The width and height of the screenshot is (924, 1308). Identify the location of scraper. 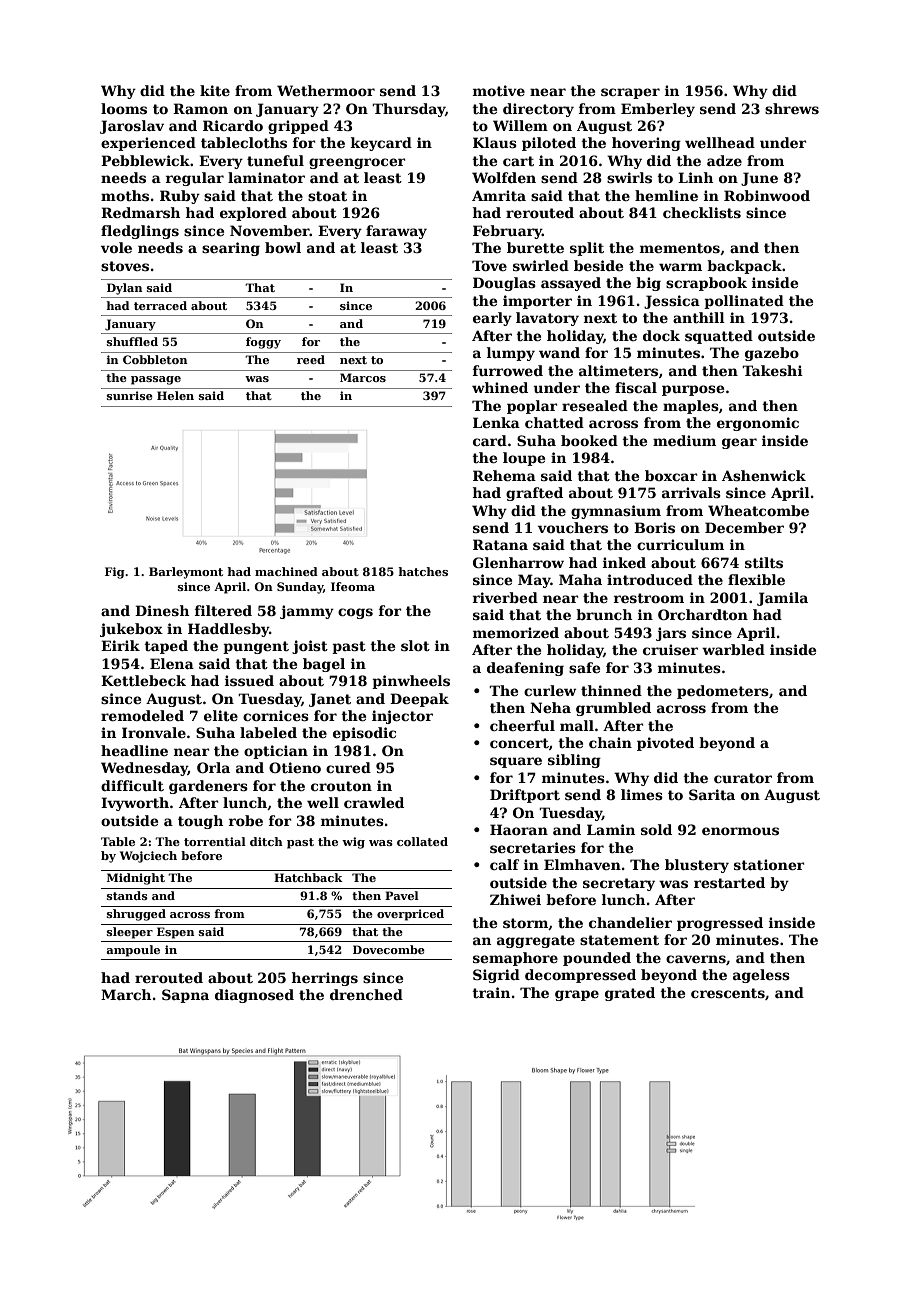
(630, 93).
